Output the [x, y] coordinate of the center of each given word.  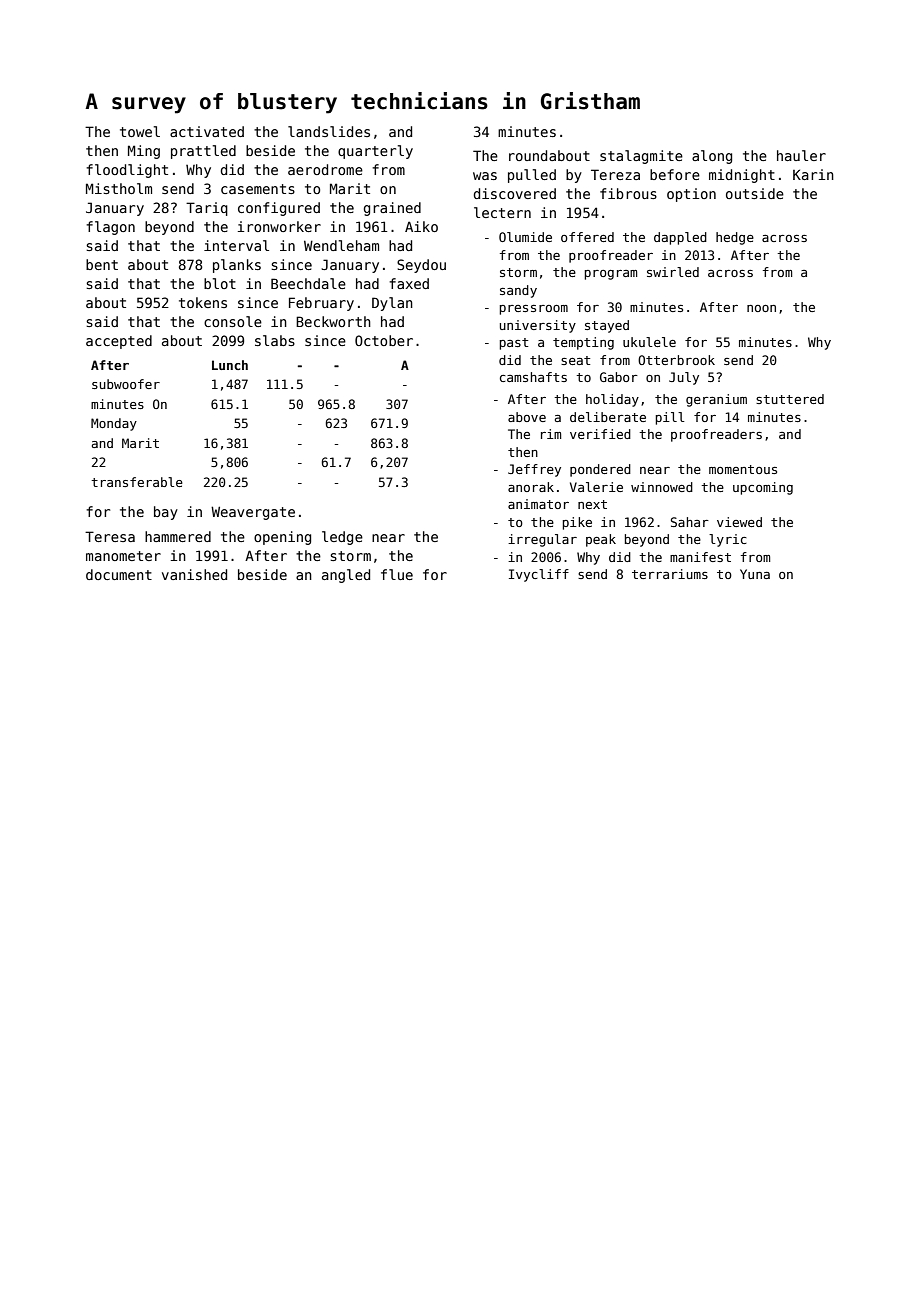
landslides [329, 131]
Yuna [755, 574]
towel [140, 131]
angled [346, 576]
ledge [342, 538]
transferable [137, 482]
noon [761, 308]
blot [220, 283]
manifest [700, 557]
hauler [801, 155]
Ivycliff [539, 575]
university [538, 326]
